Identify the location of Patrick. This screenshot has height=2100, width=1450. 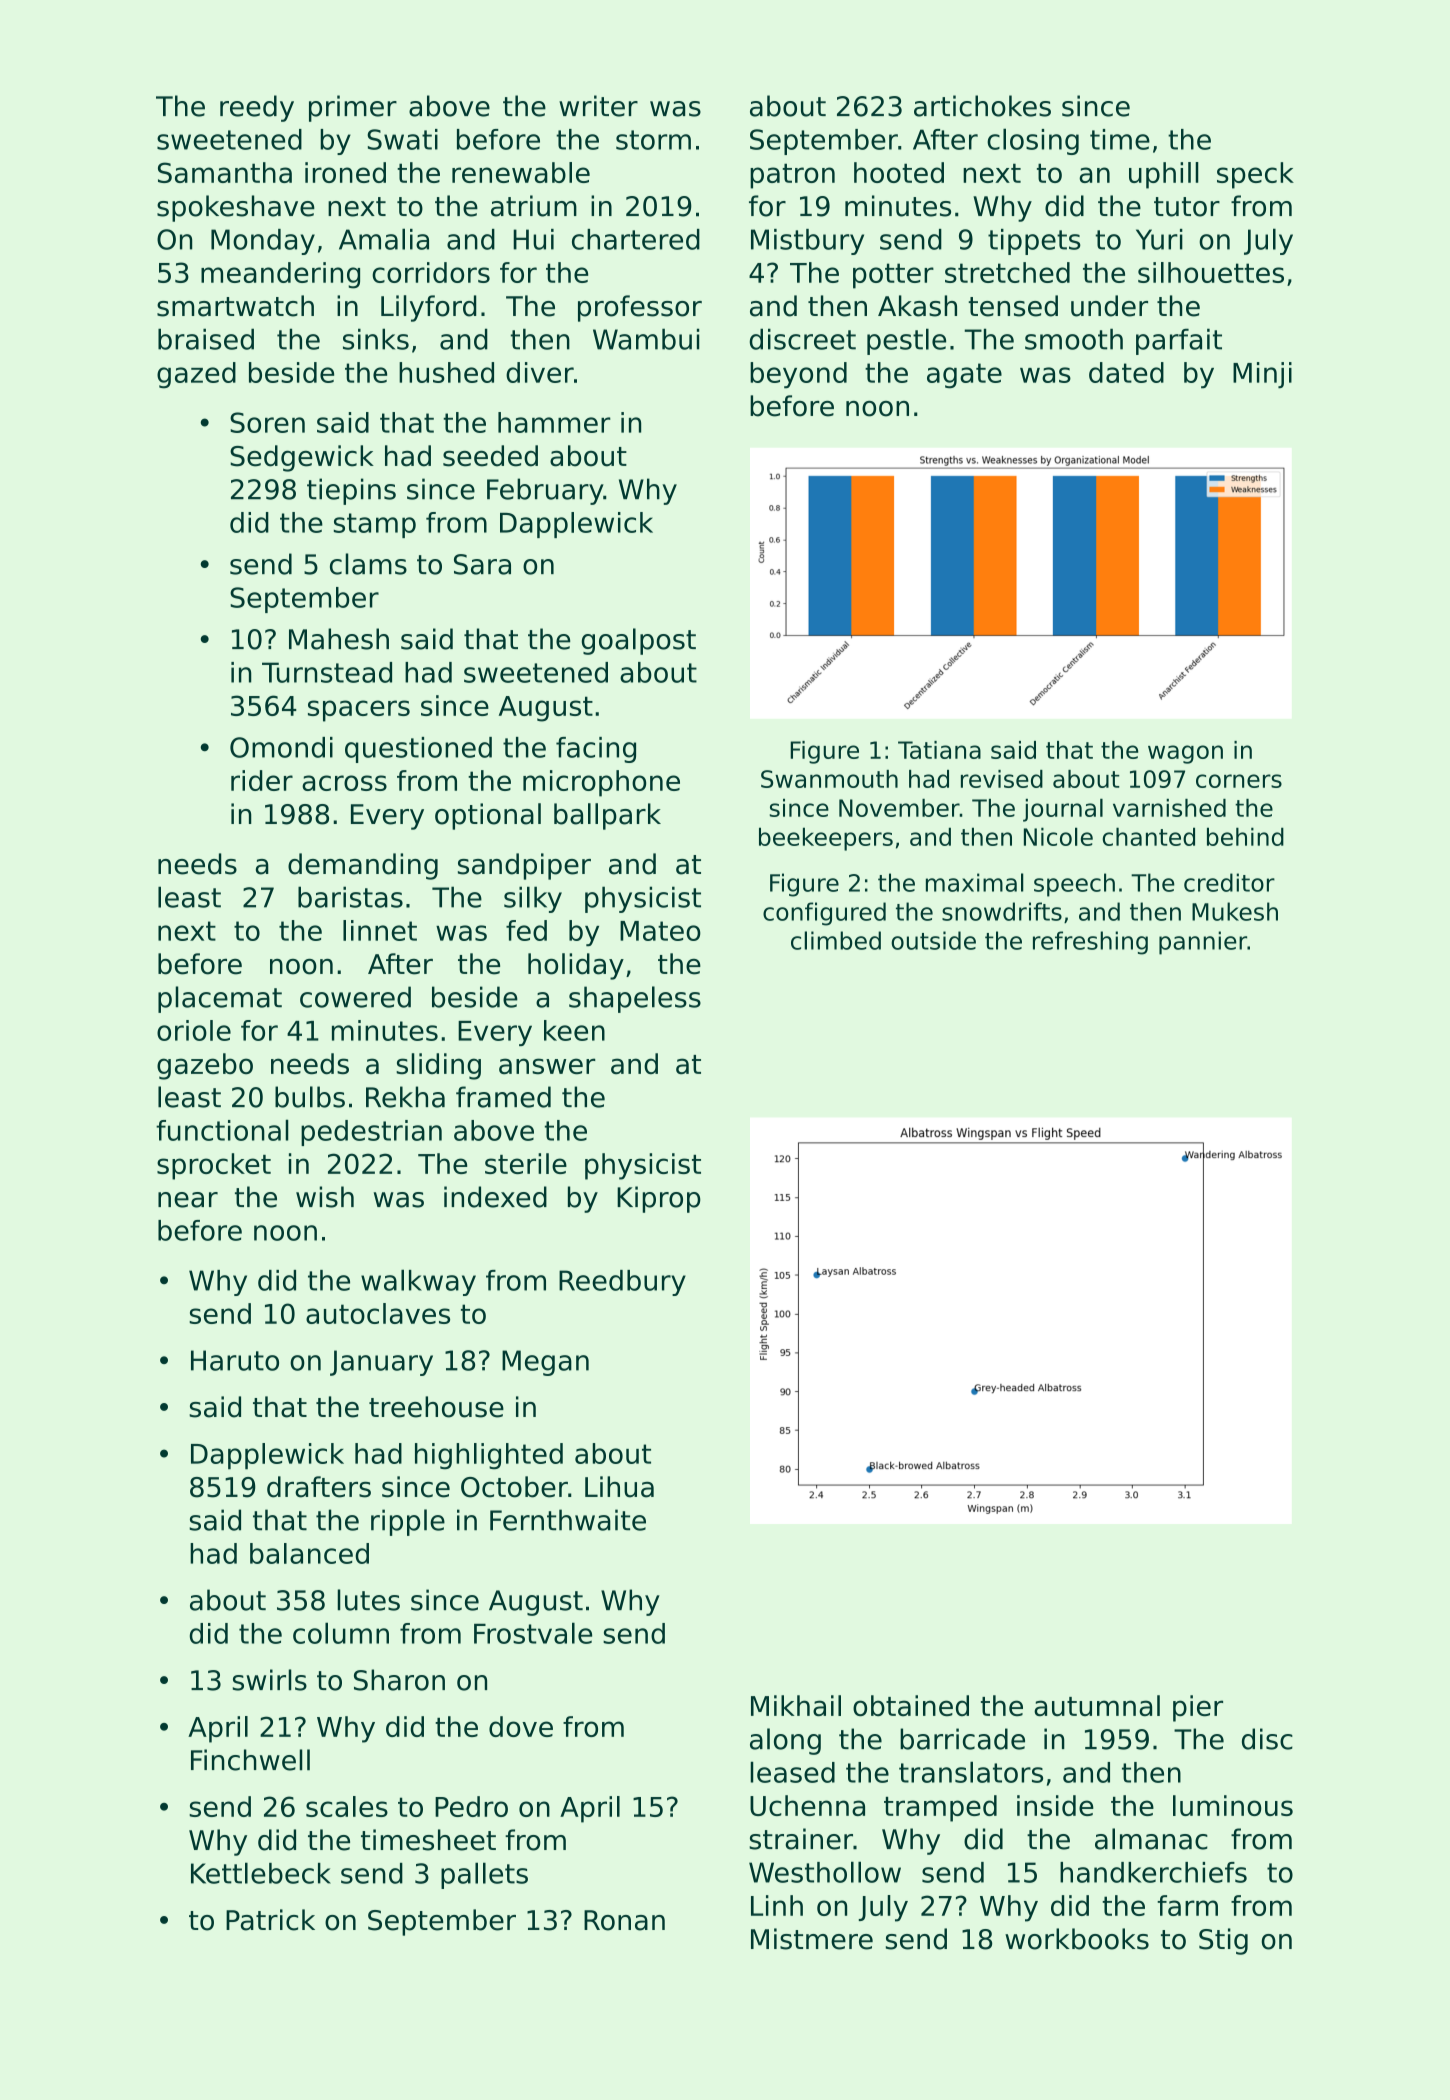
(270, 1920).
